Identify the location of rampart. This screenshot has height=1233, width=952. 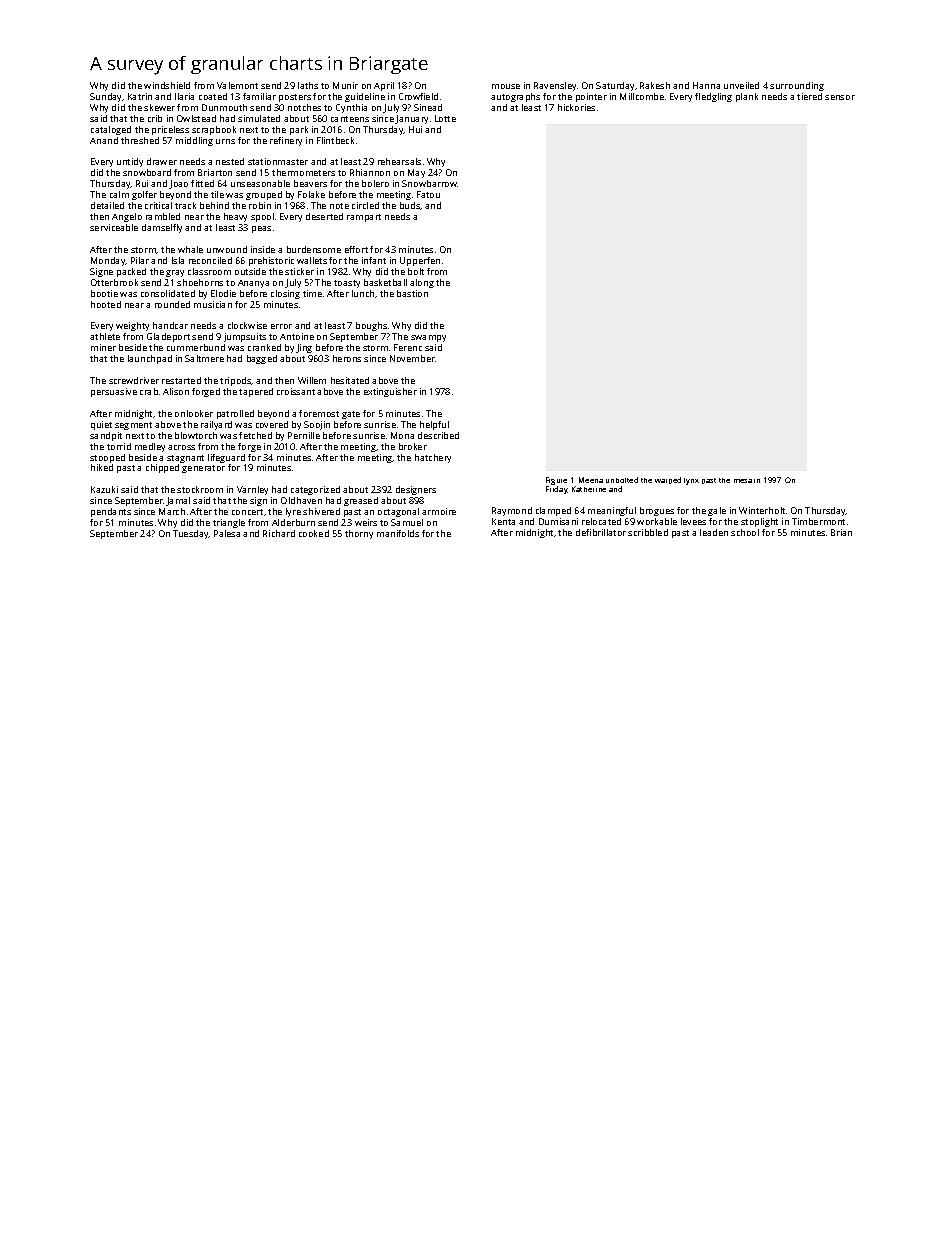
(364, 218).
